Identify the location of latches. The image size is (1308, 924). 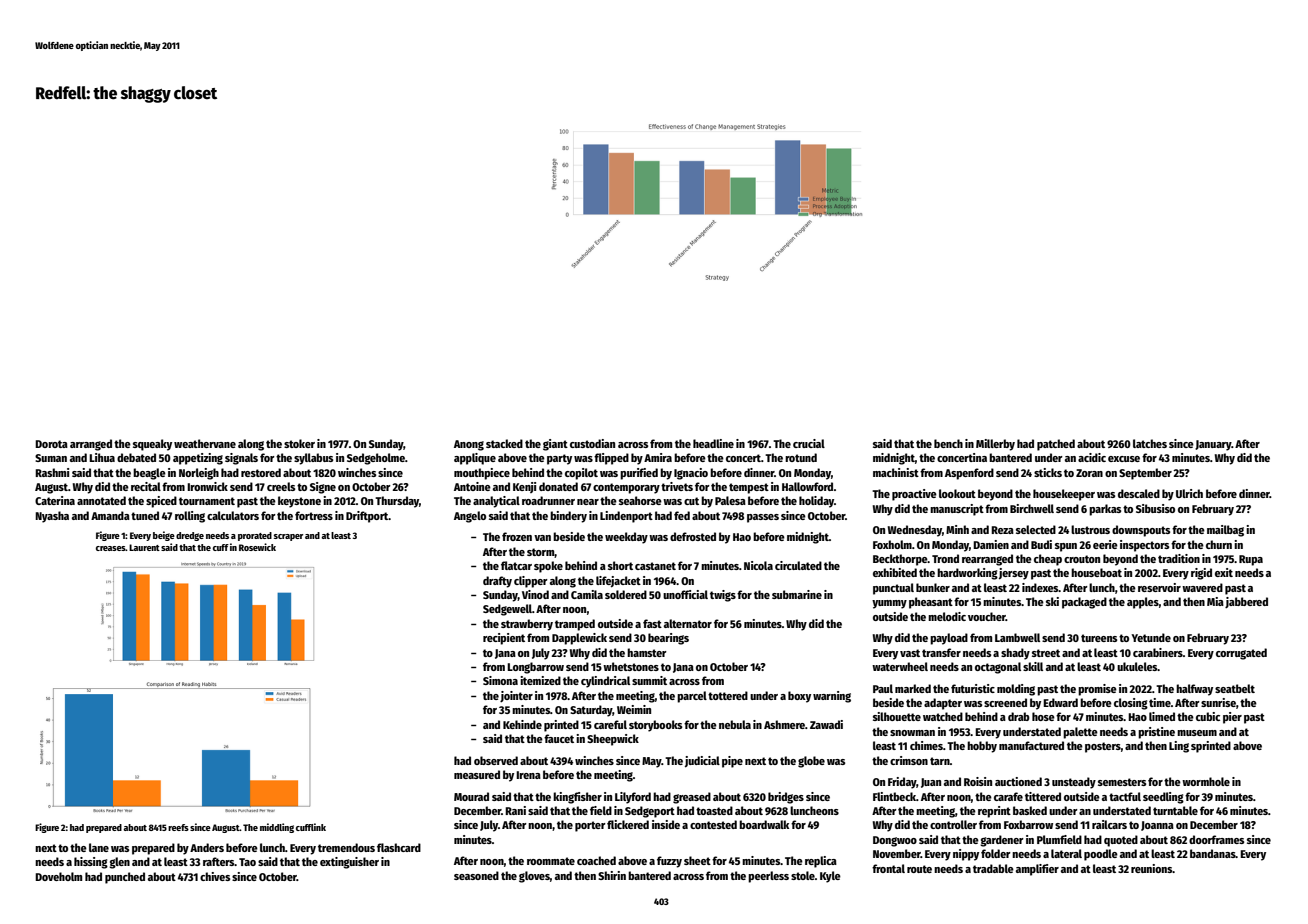
(1150, 443).
